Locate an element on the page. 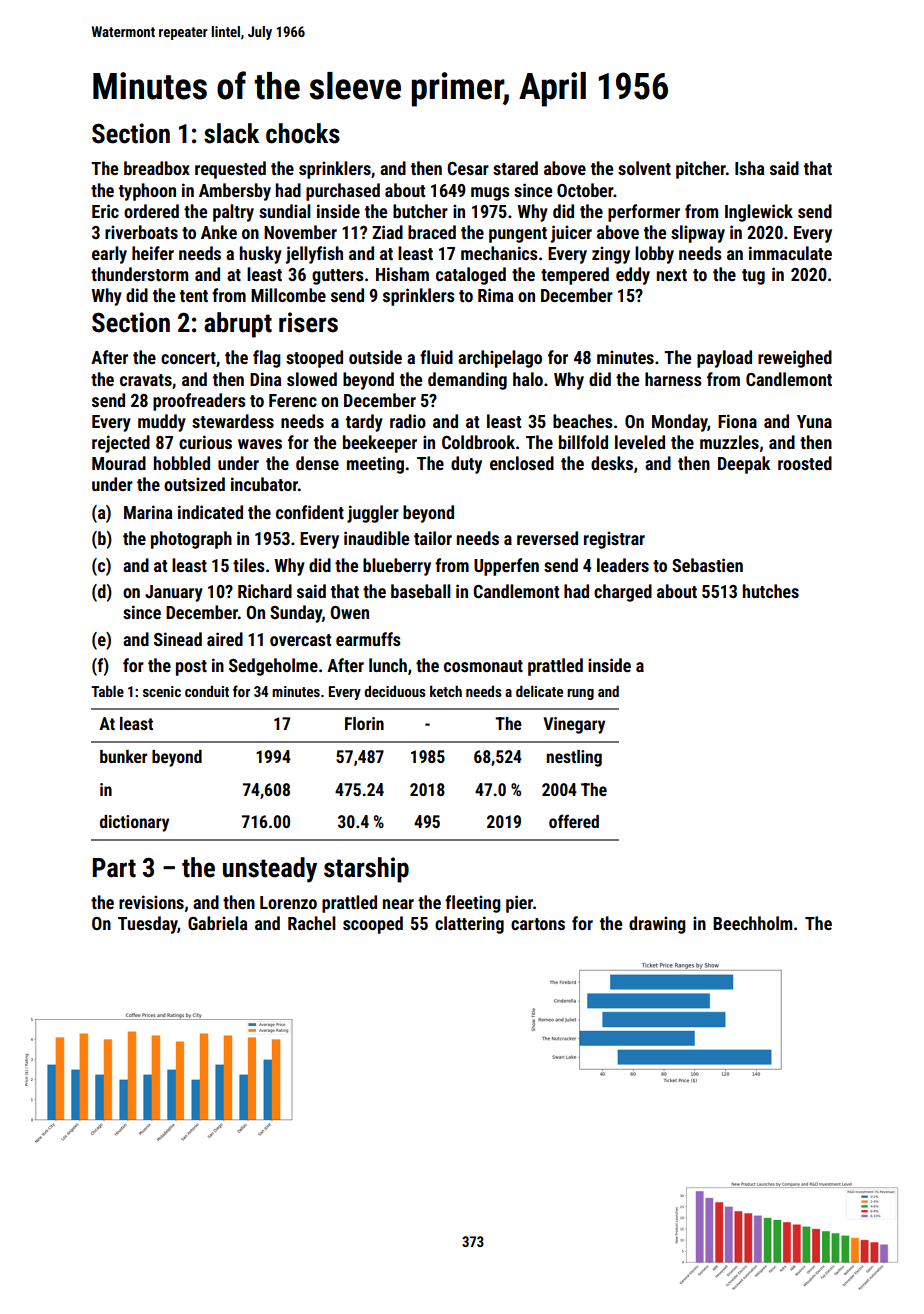 The width and height of the document is (924, 1314). proofreaders is located at coordinates (199, 402).
